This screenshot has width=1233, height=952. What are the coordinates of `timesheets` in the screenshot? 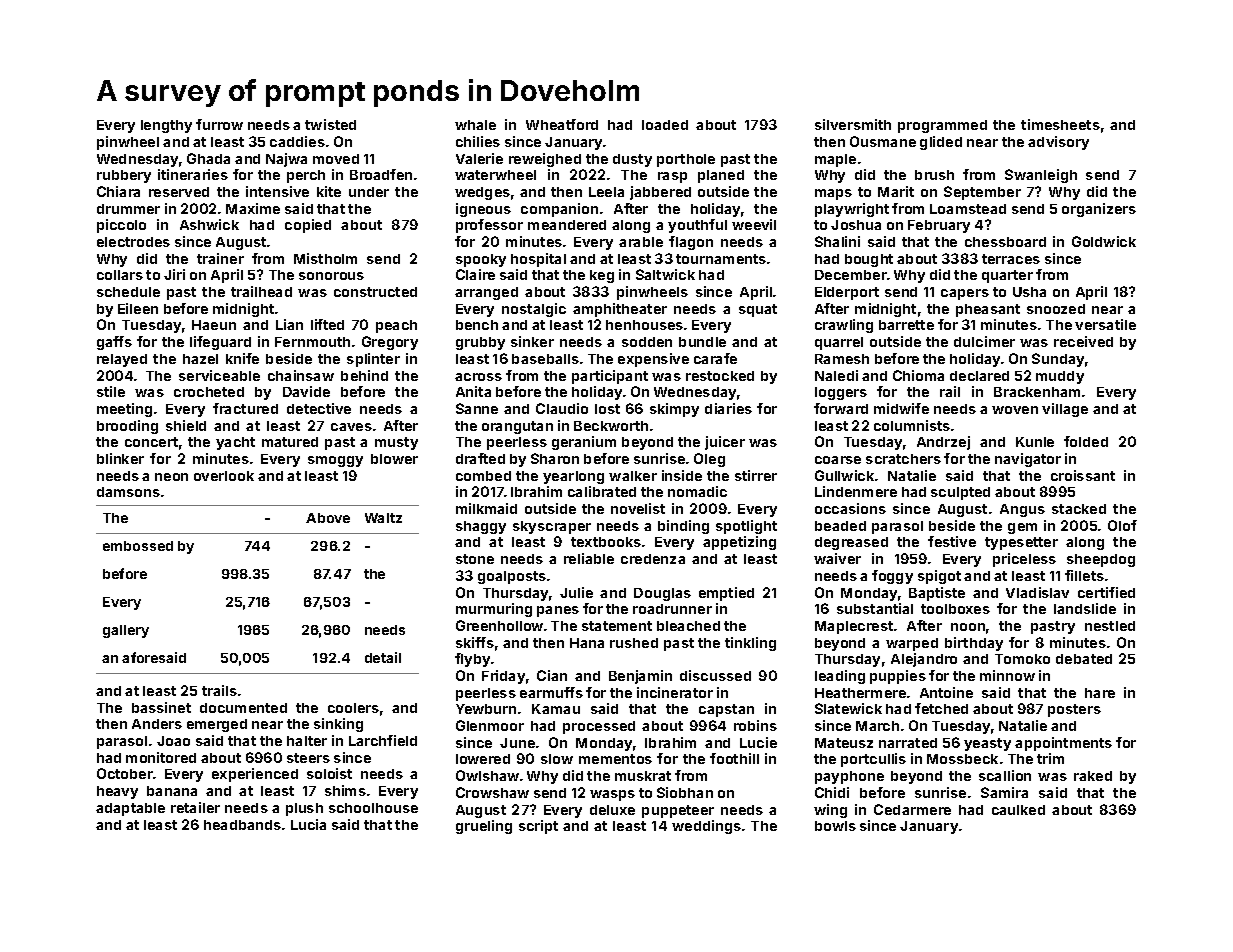 It's located at (1060, 124).
